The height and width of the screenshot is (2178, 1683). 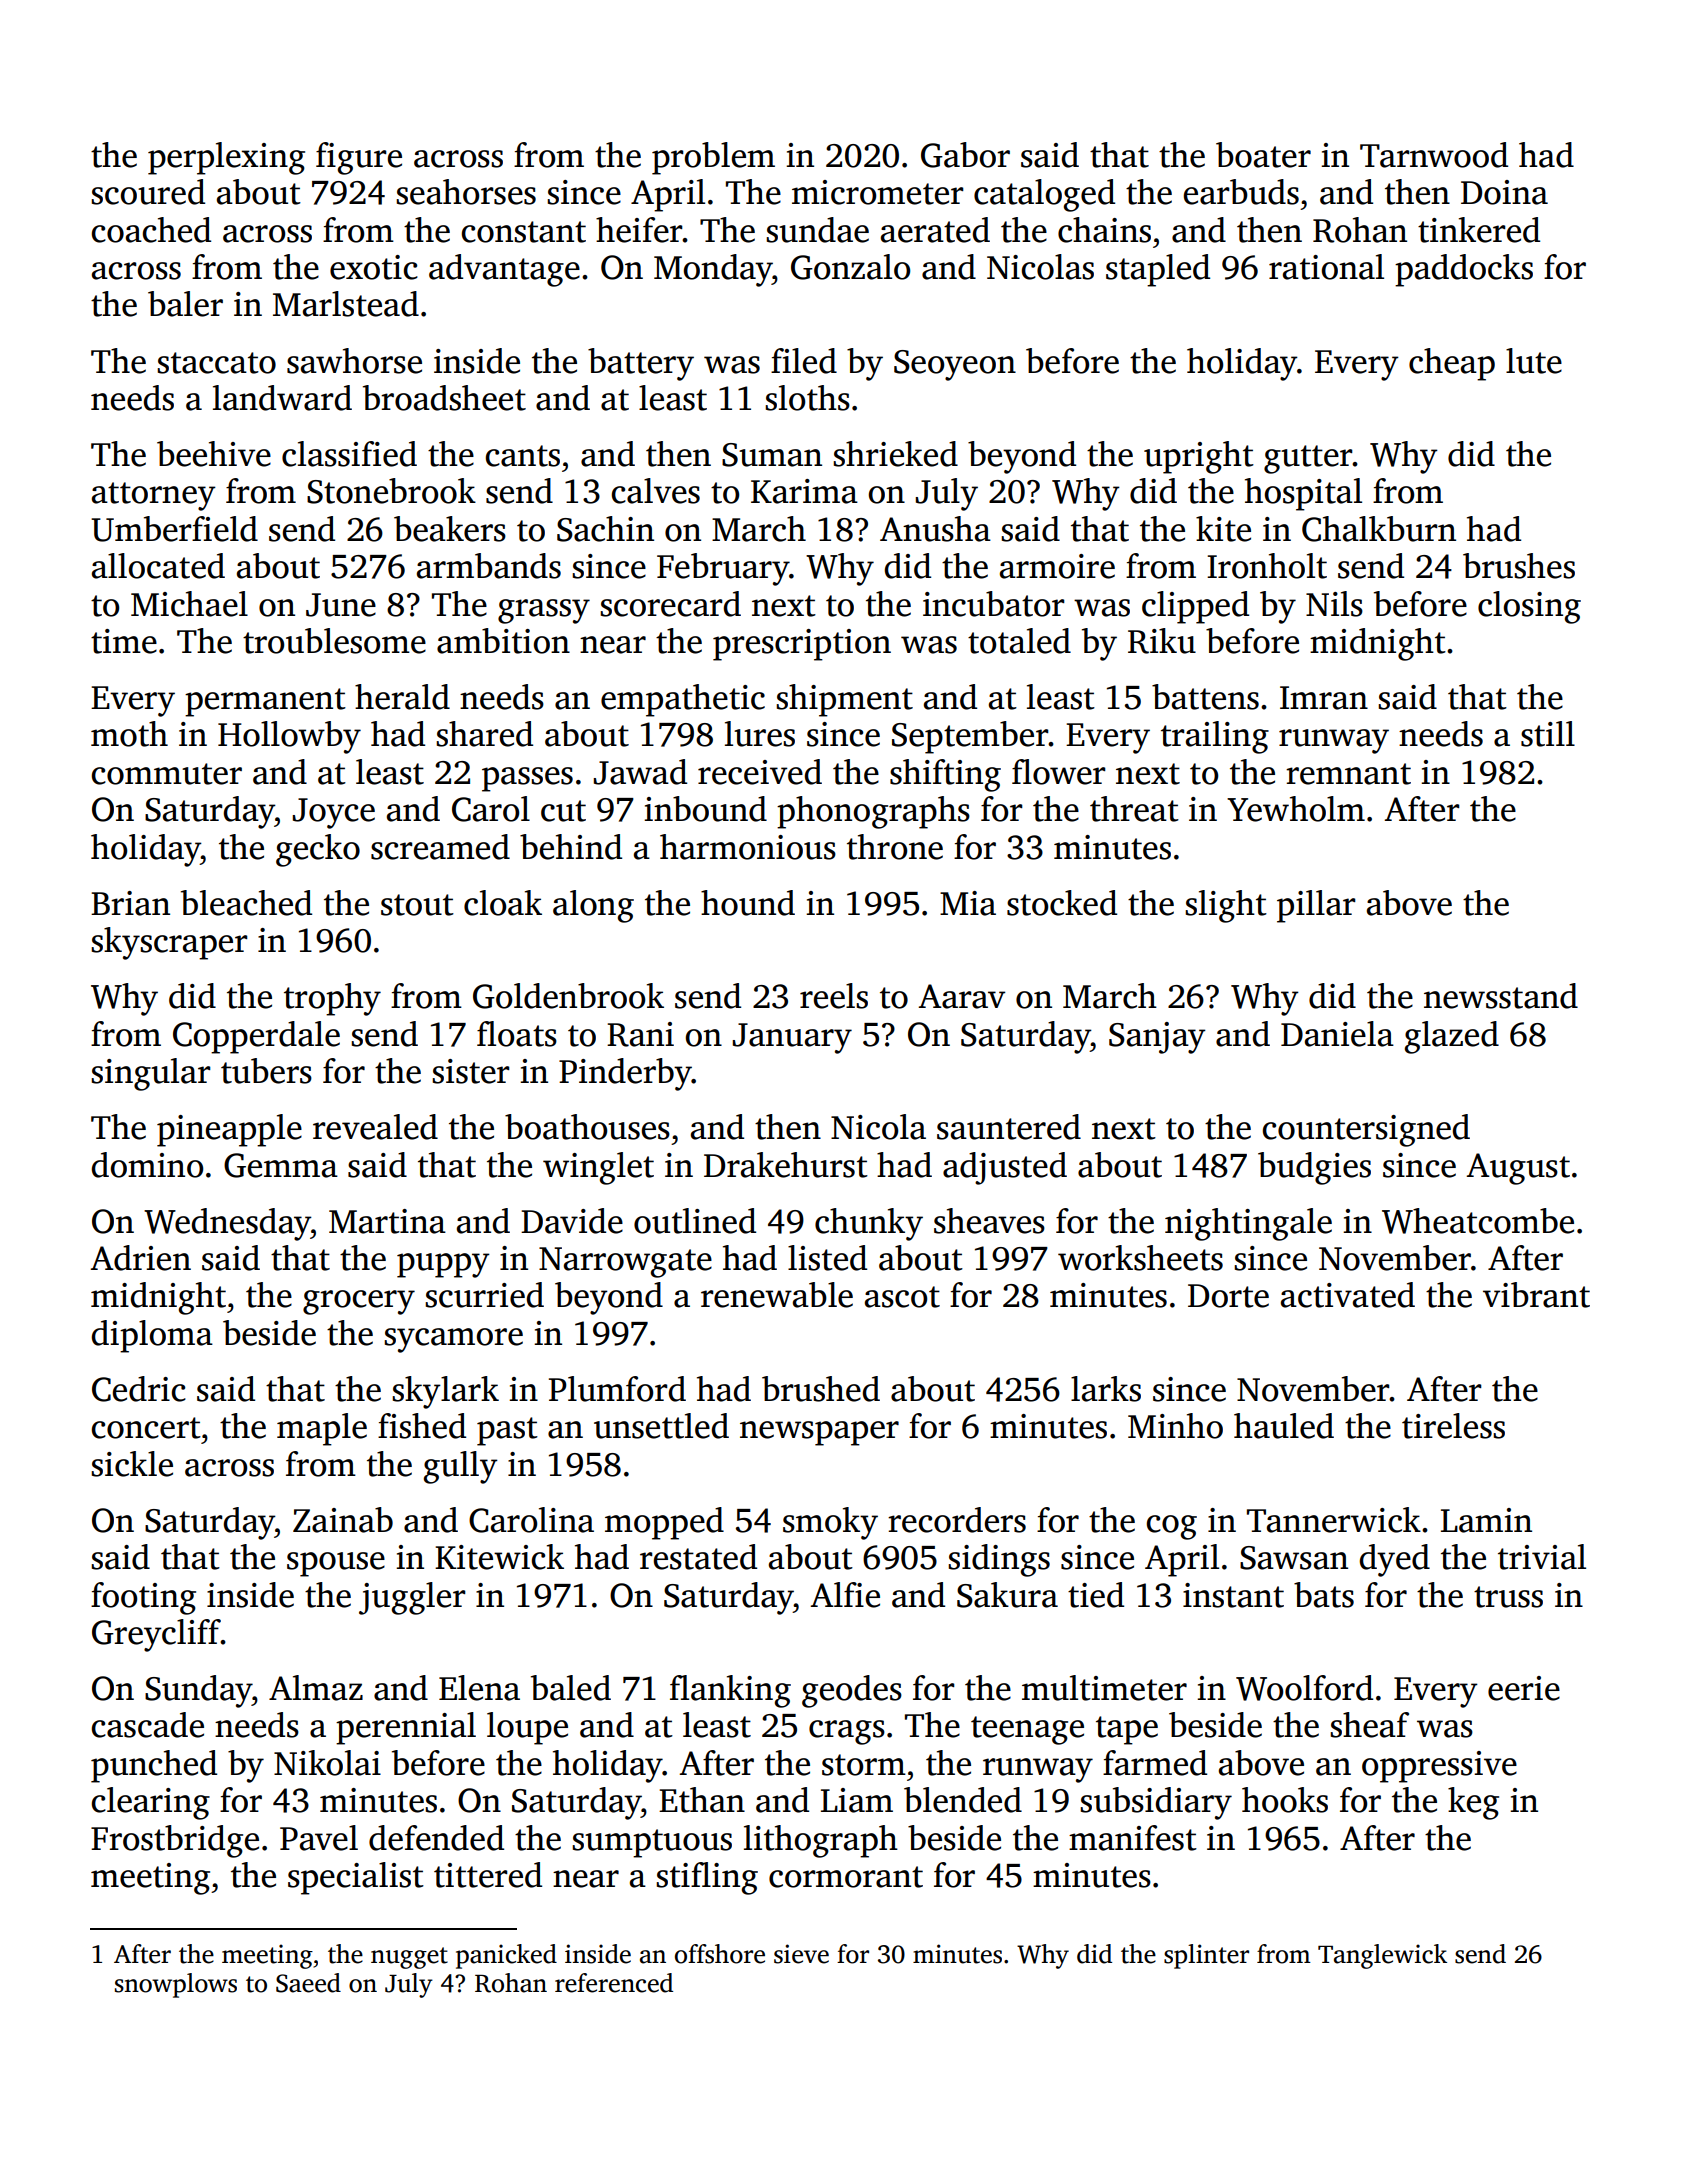 What do you see at coordinates (935, 230) in the screenshot?
I see `aerated` at bounding box center [935, 230].
